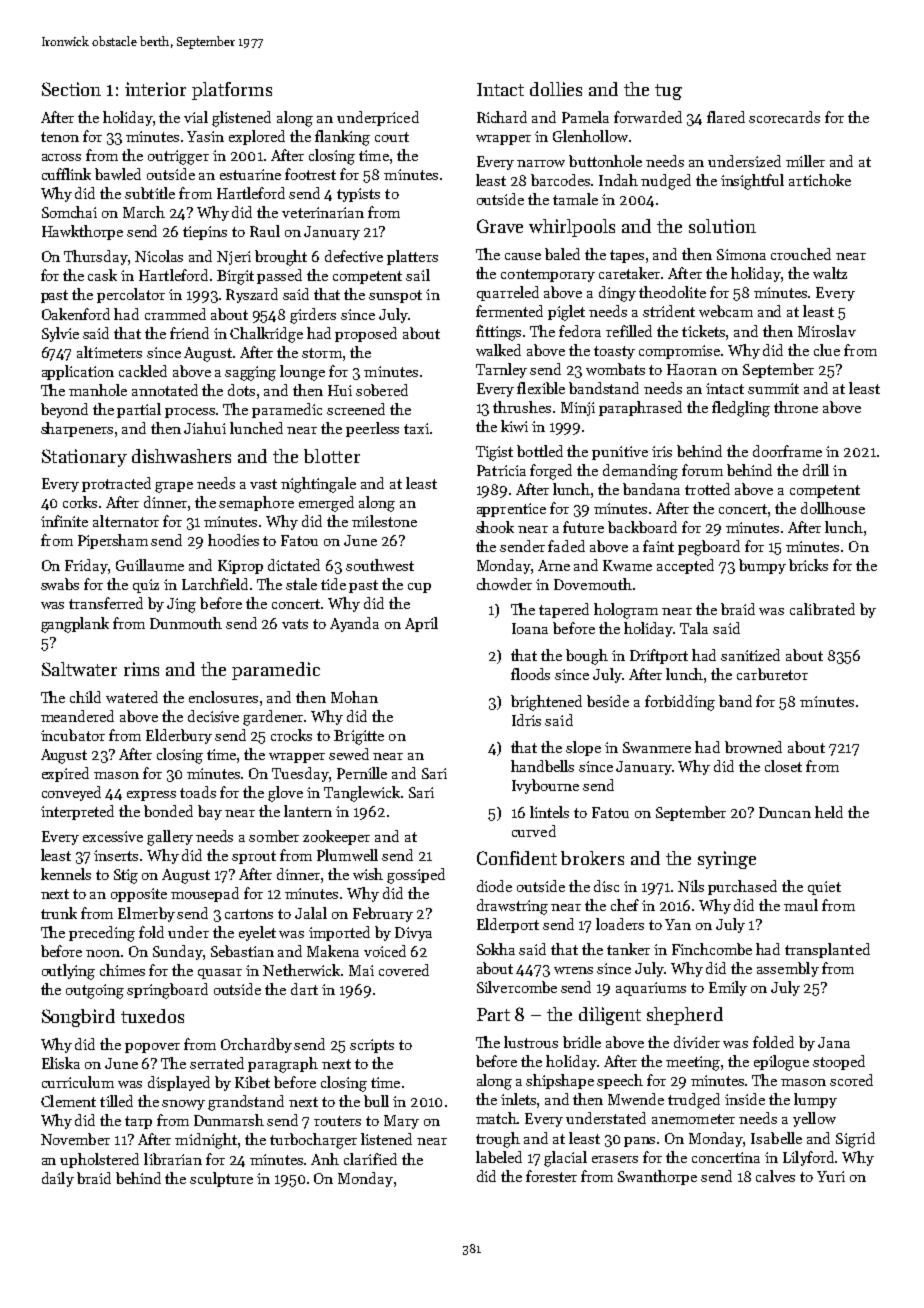 This screenshot has height=1308, width=924. Describe the element at coordinates (221, 1179) in the screenshot. I see `sculpture` at that location.
